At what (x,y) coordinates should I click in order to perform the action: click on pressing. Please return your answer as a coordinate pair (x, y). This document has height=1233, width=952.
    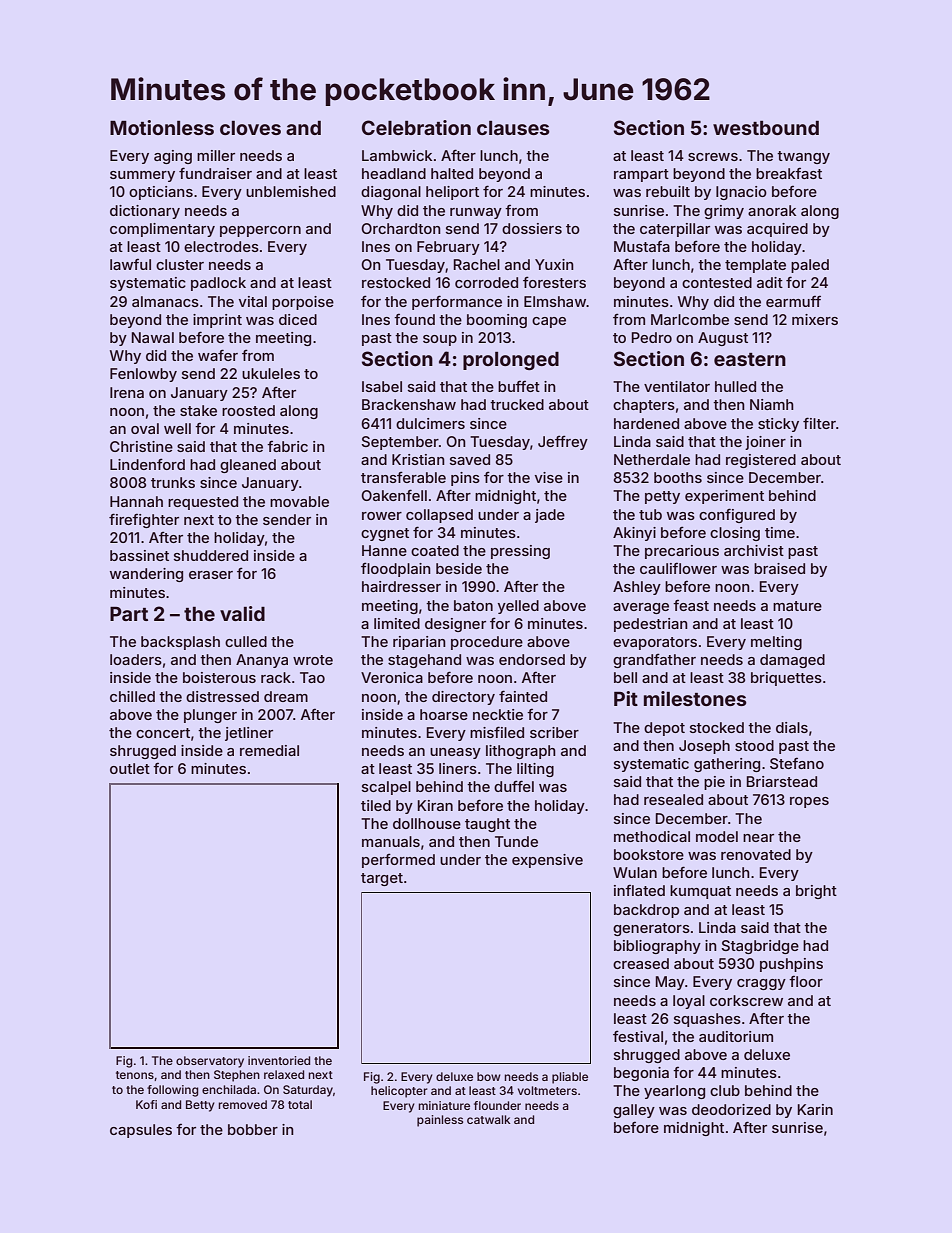
    Looking at the image, I should click on (520, 552).
